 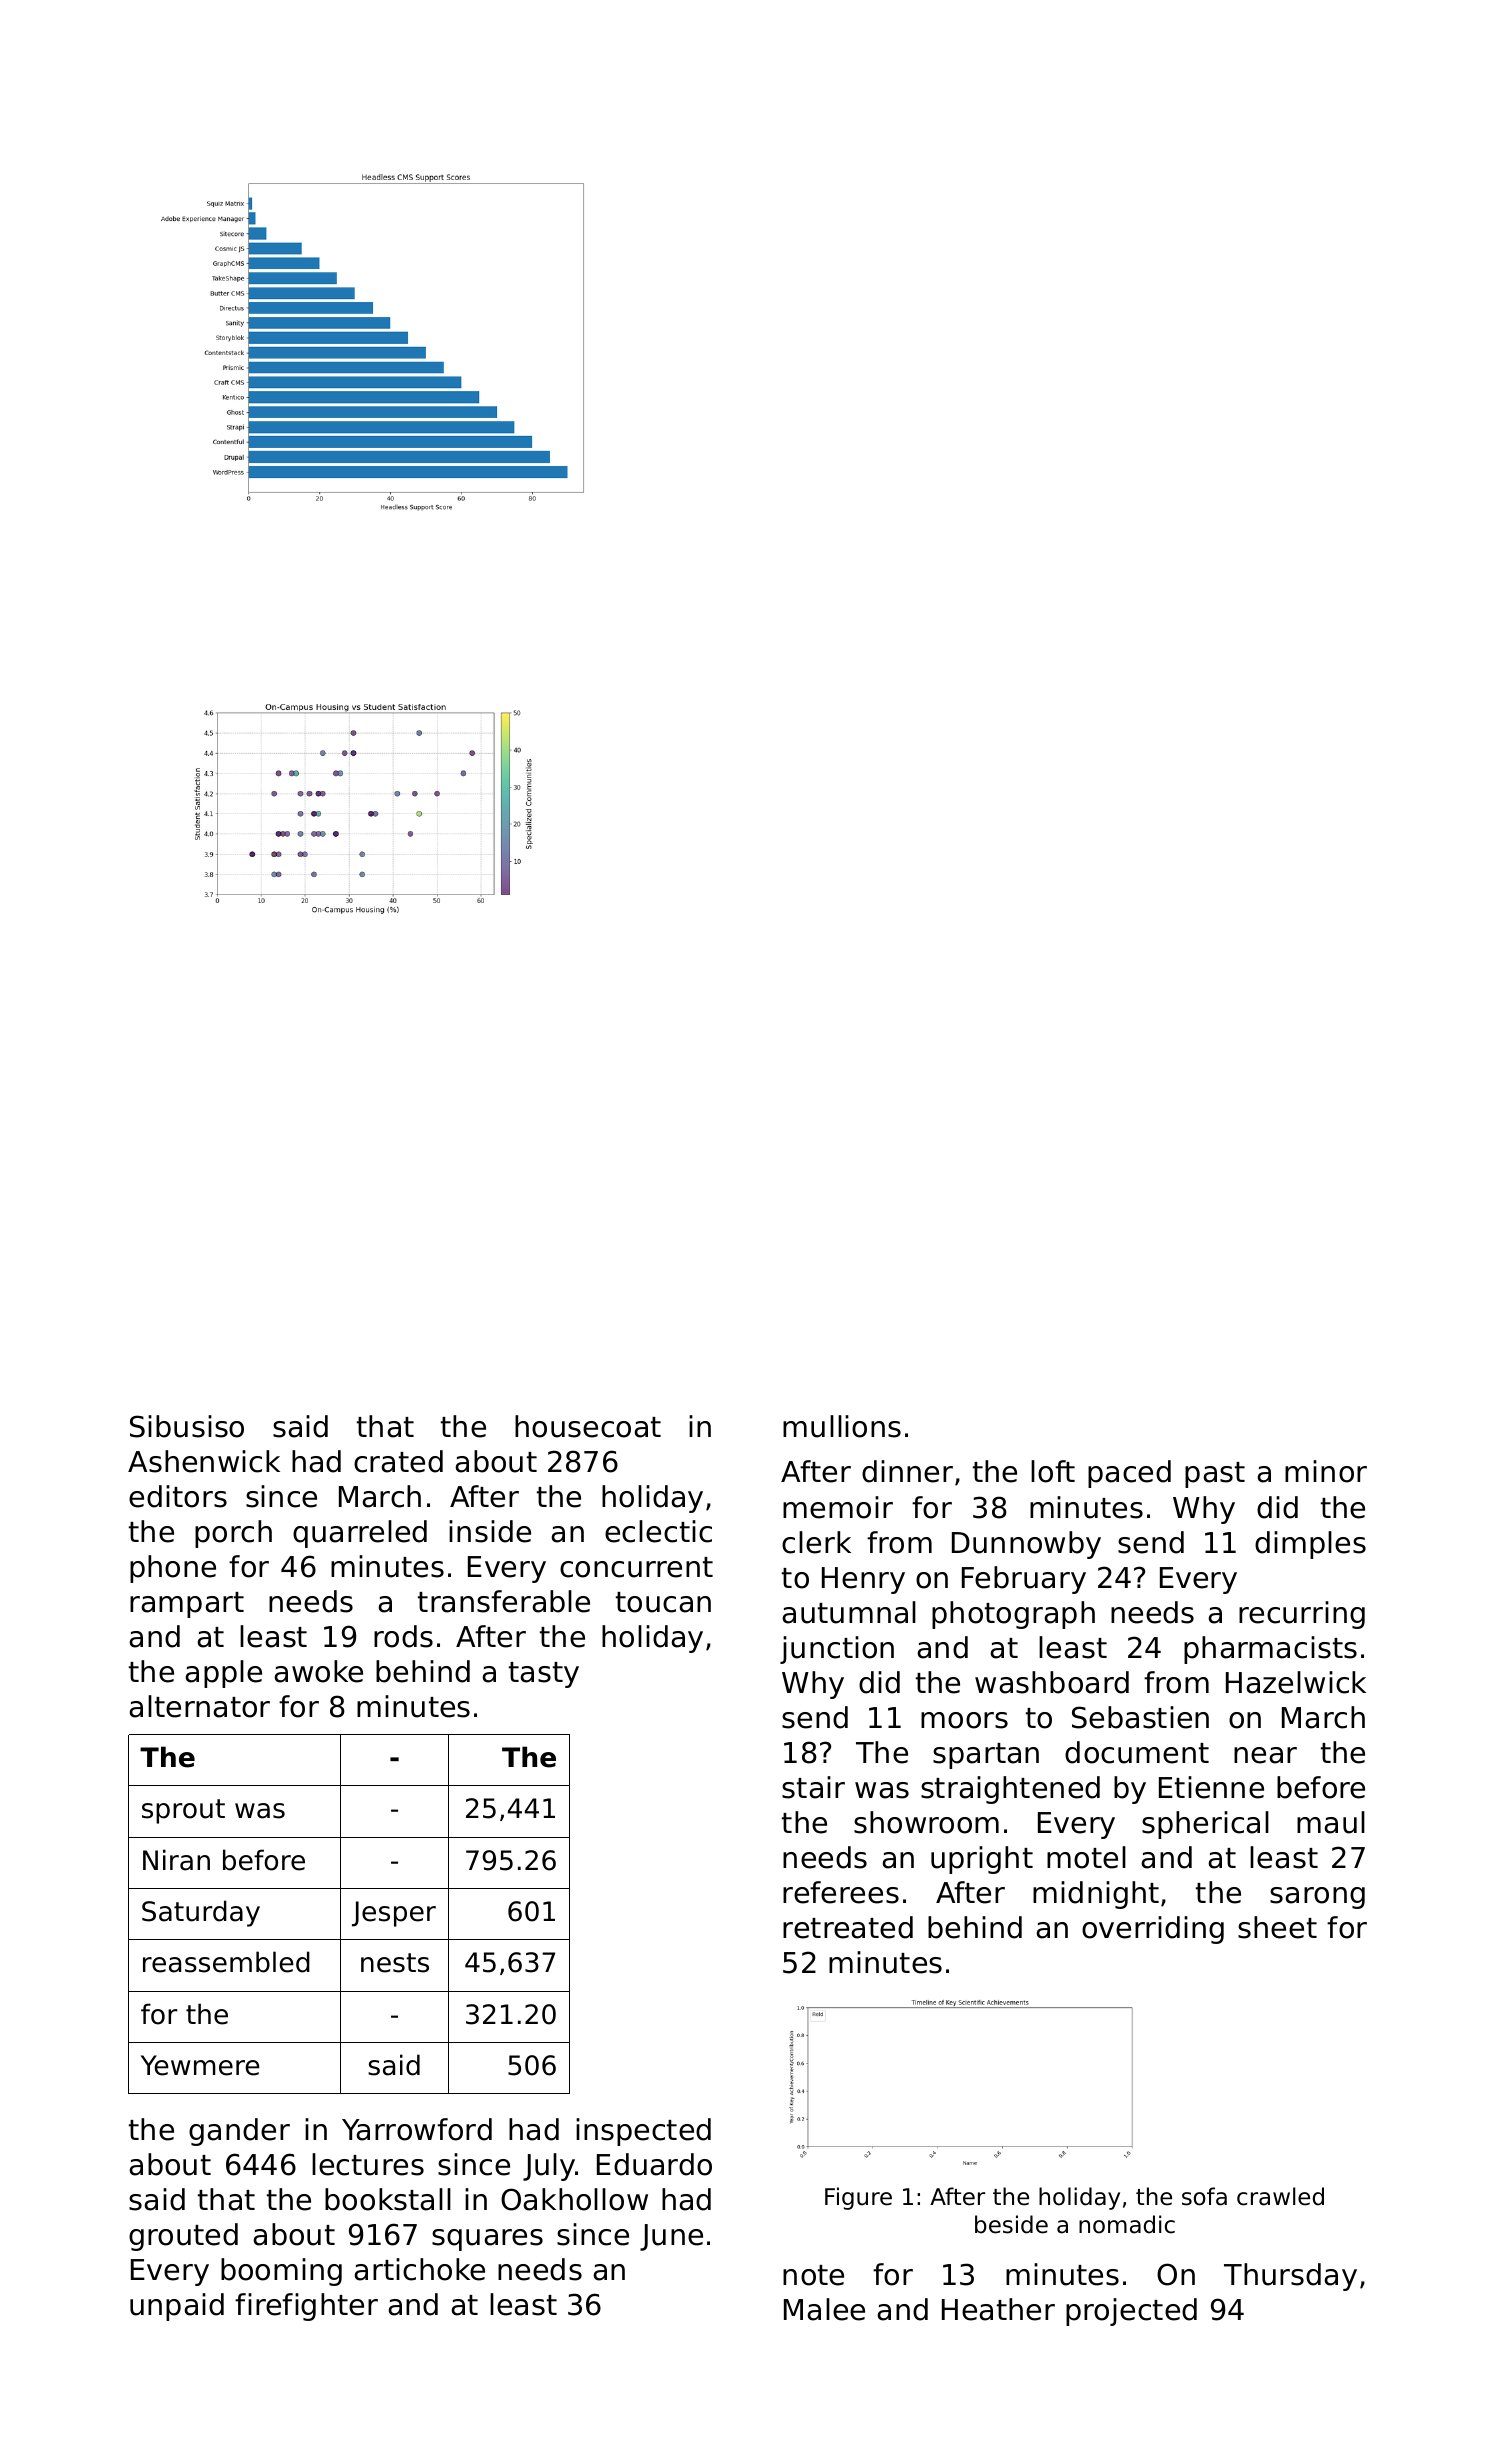 What do you see at coordinates (813, 2275) in the screenshot?
I see `note` at bounding box center [813, 2275].
